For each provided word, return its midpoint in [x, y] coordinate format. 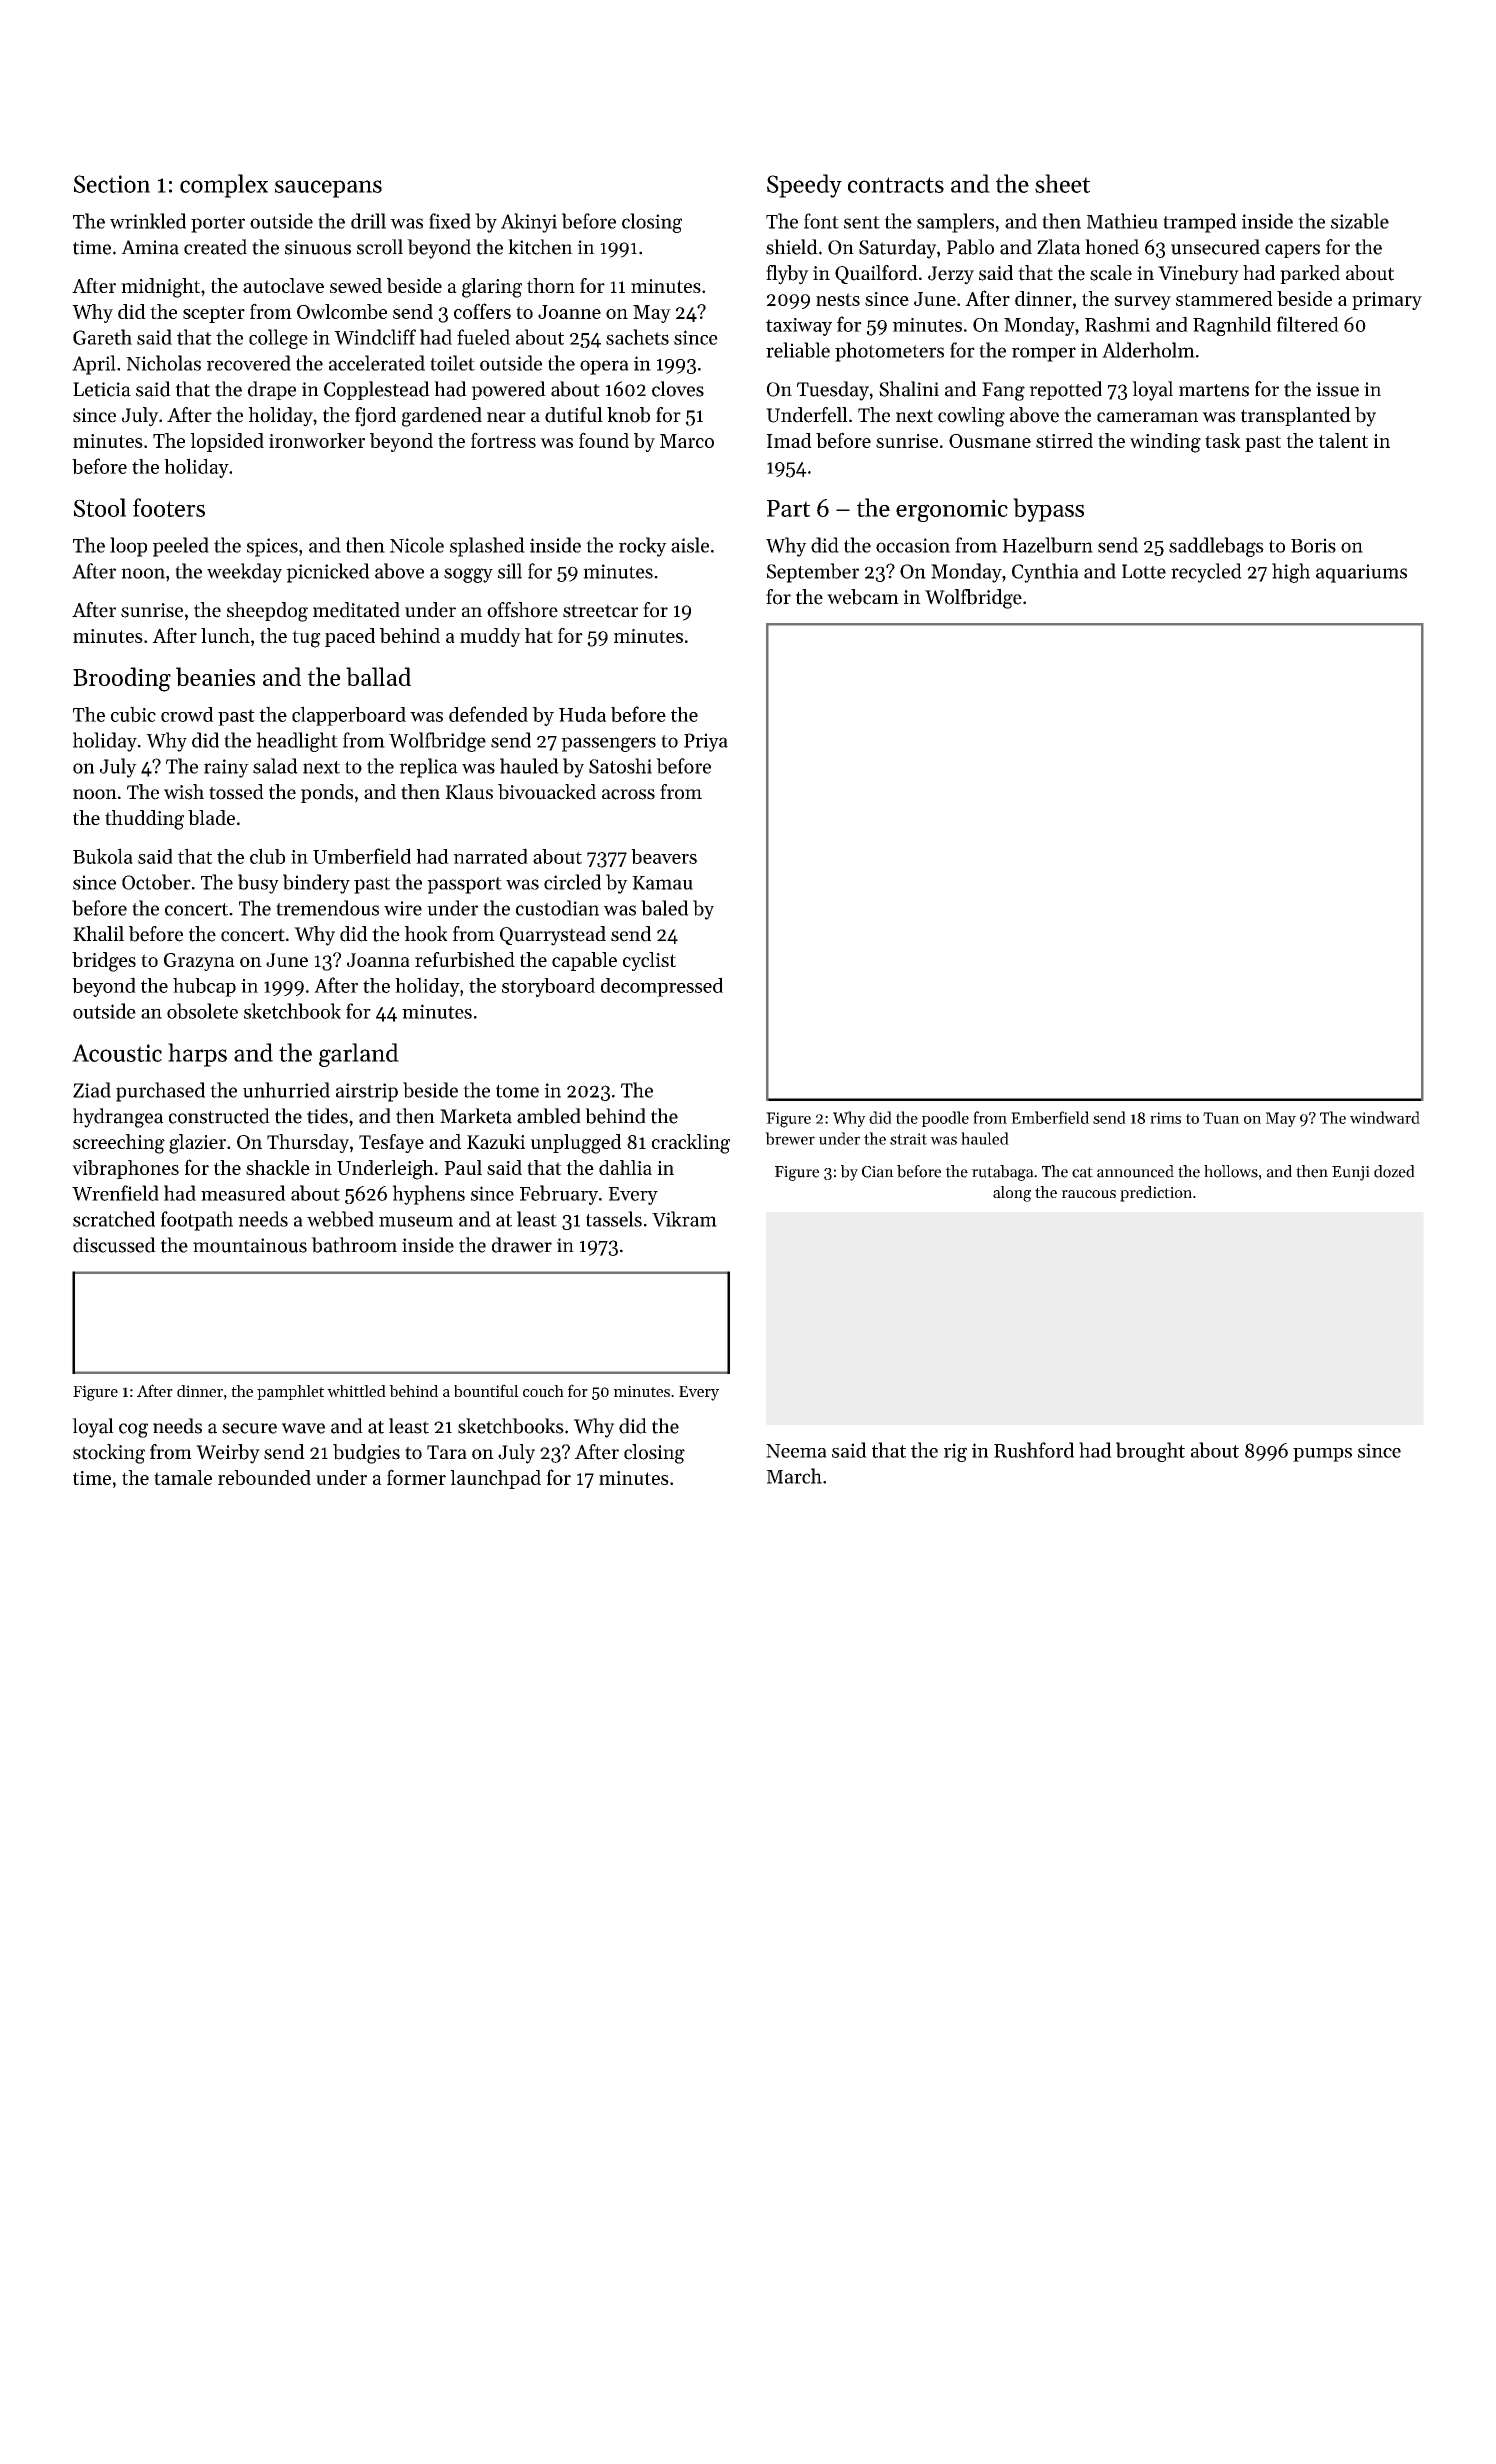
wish [184, 792]
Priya [706, 742]
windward [1385, 1117]
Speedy [804, 186]
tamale [183, 1477]
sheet [1062, 183]
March [794, 1476]
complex [224, 186]
